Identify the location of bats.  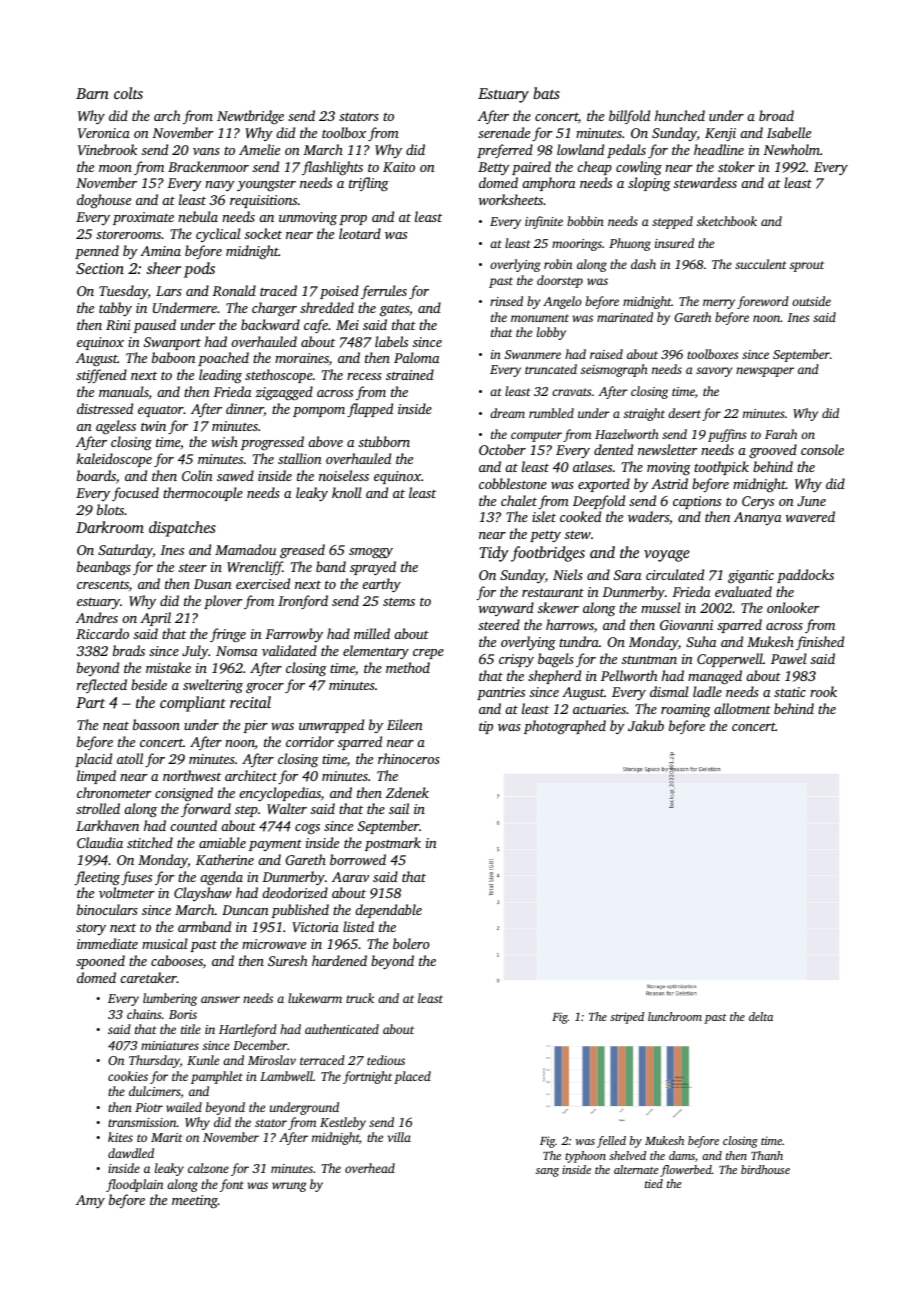
(546, 93).
